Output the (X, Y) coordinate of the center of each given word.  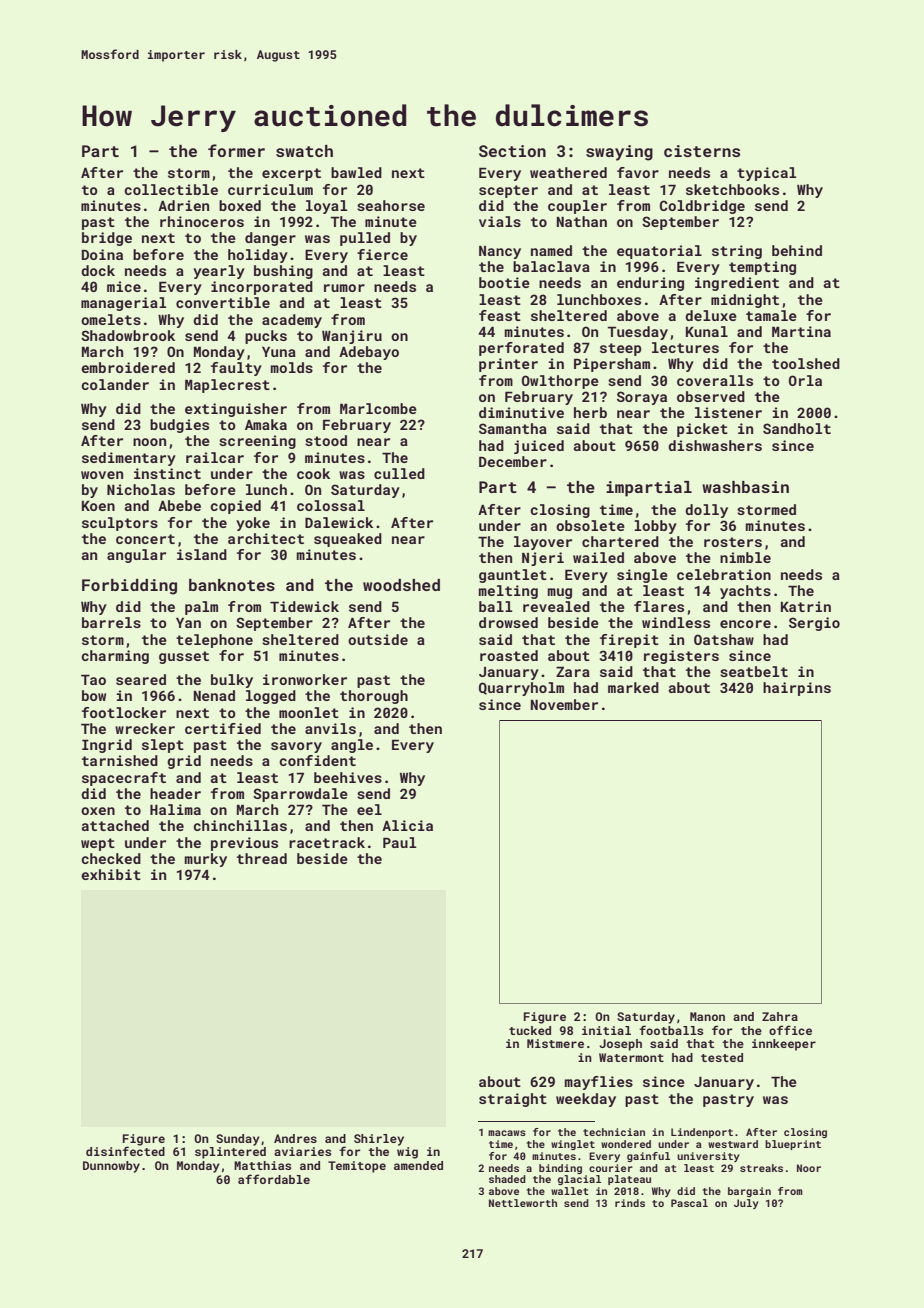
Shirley (379, 1140)
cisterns (702, 151)
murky (206, 860)
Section (512, 151)
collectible (171, 189)
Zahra (780, 1016)
